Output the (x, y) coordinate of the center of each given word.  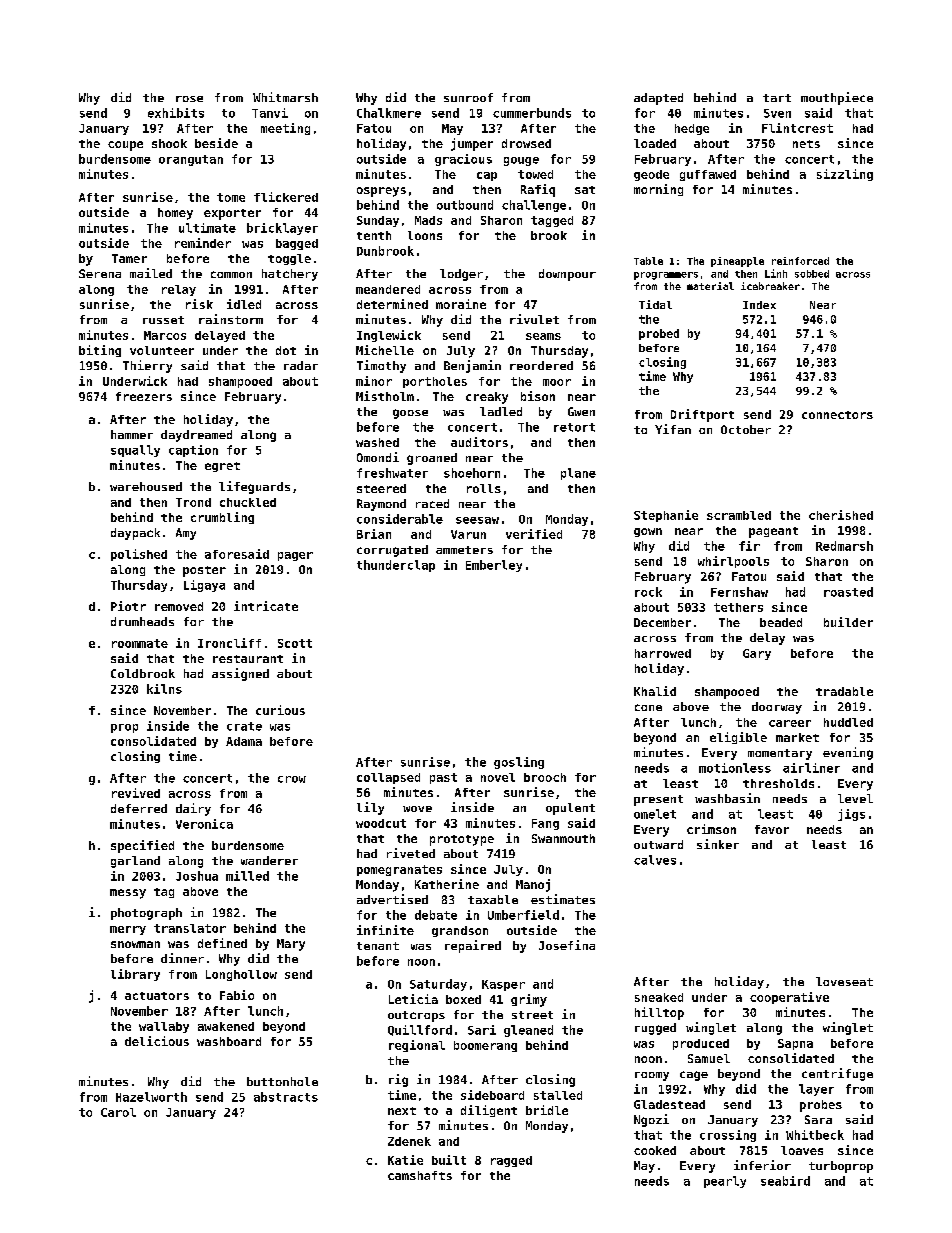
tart (777, 98)
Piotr (128, 606)
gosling (519, 763)
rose (189, 99)
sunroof (468, 97)
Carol (118, 1112)
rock (648, 592)
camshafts (420, 1175)
